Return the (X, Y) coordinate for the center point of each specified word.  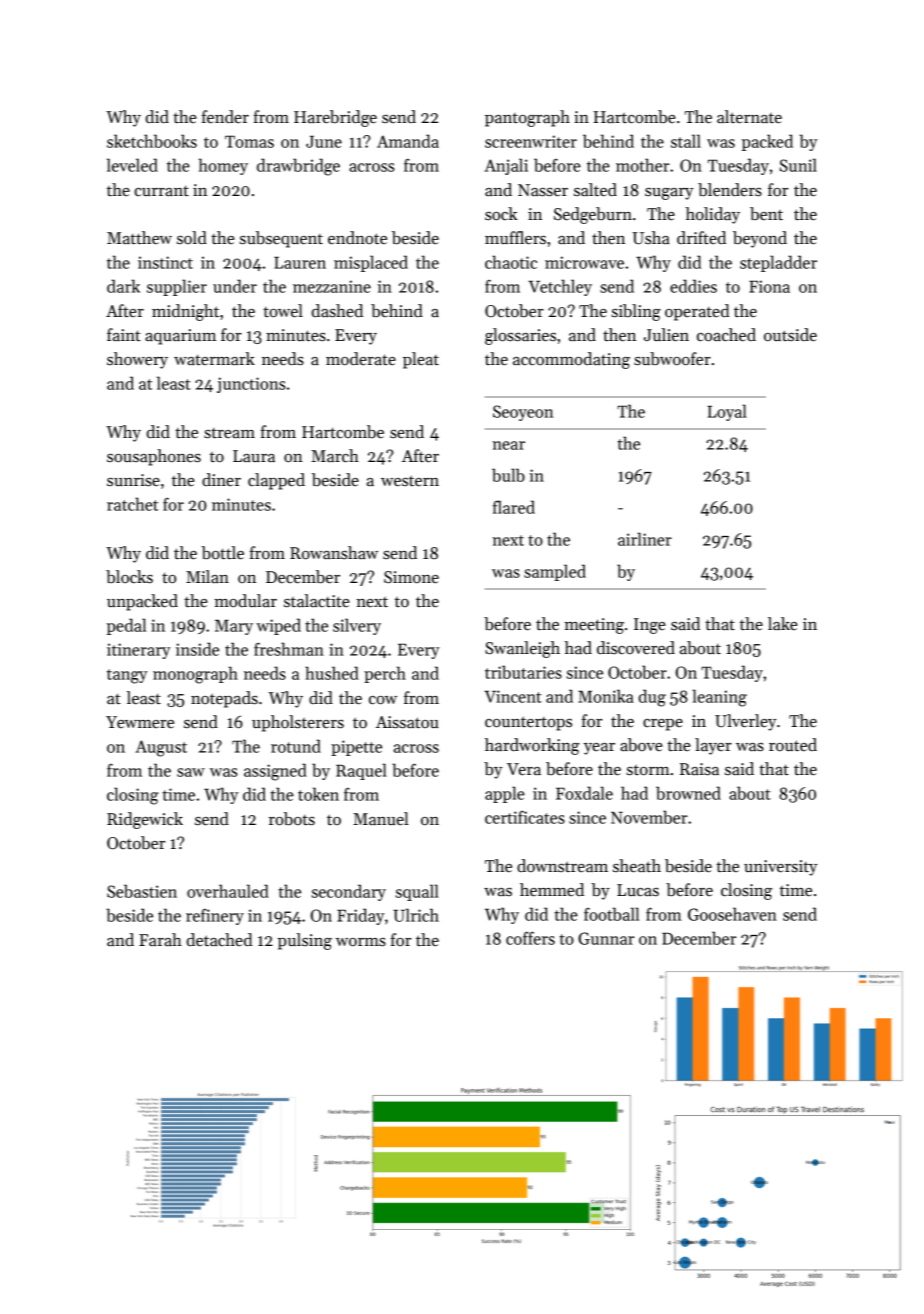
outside (790, 335)
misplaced (371, 263)
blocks (129, 577)
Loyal (727, 412)
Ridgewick (145, 820)
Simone (411, 577)
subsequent (281, 239)
